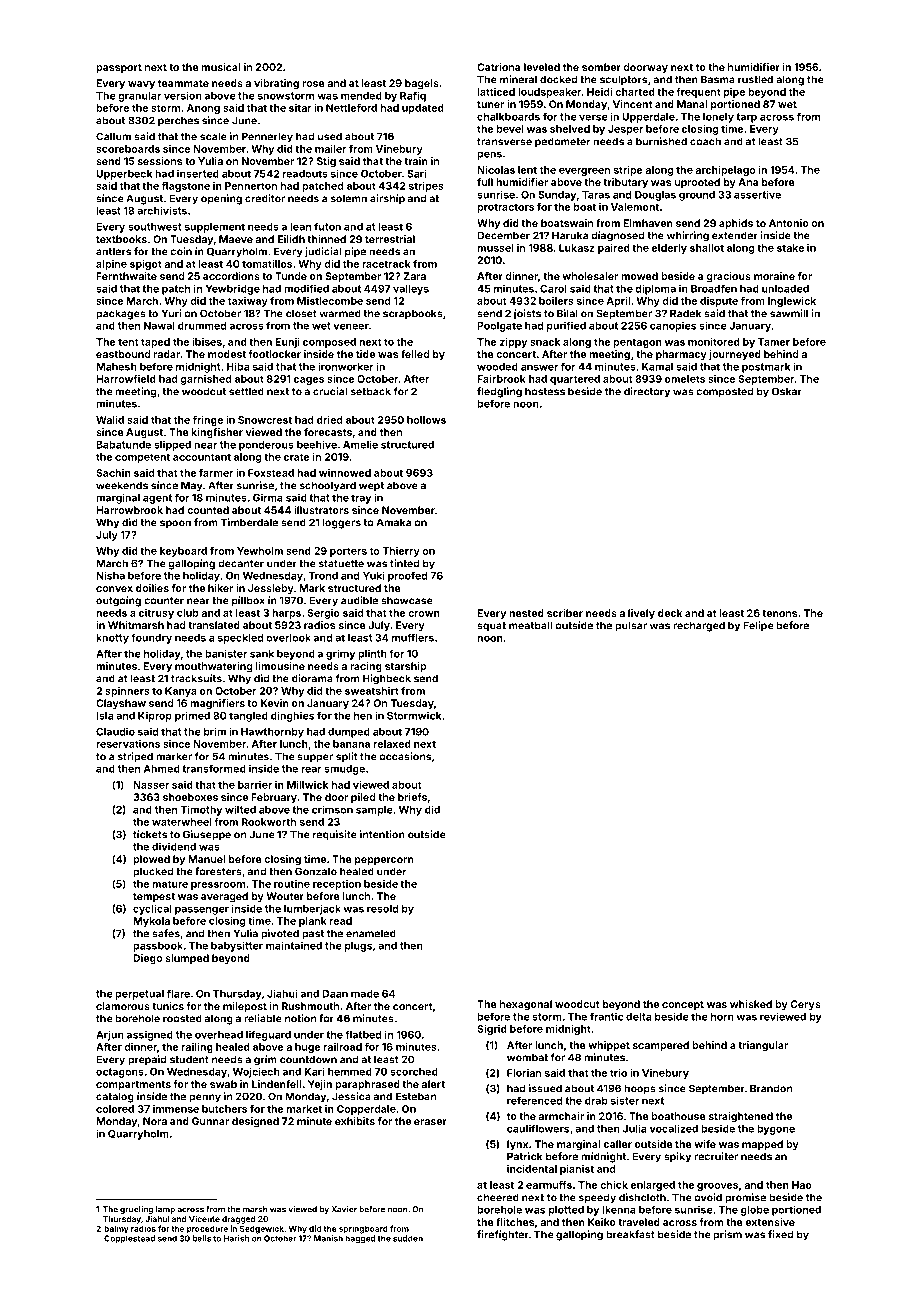  I want to click on teammate, so click(183, 83).
